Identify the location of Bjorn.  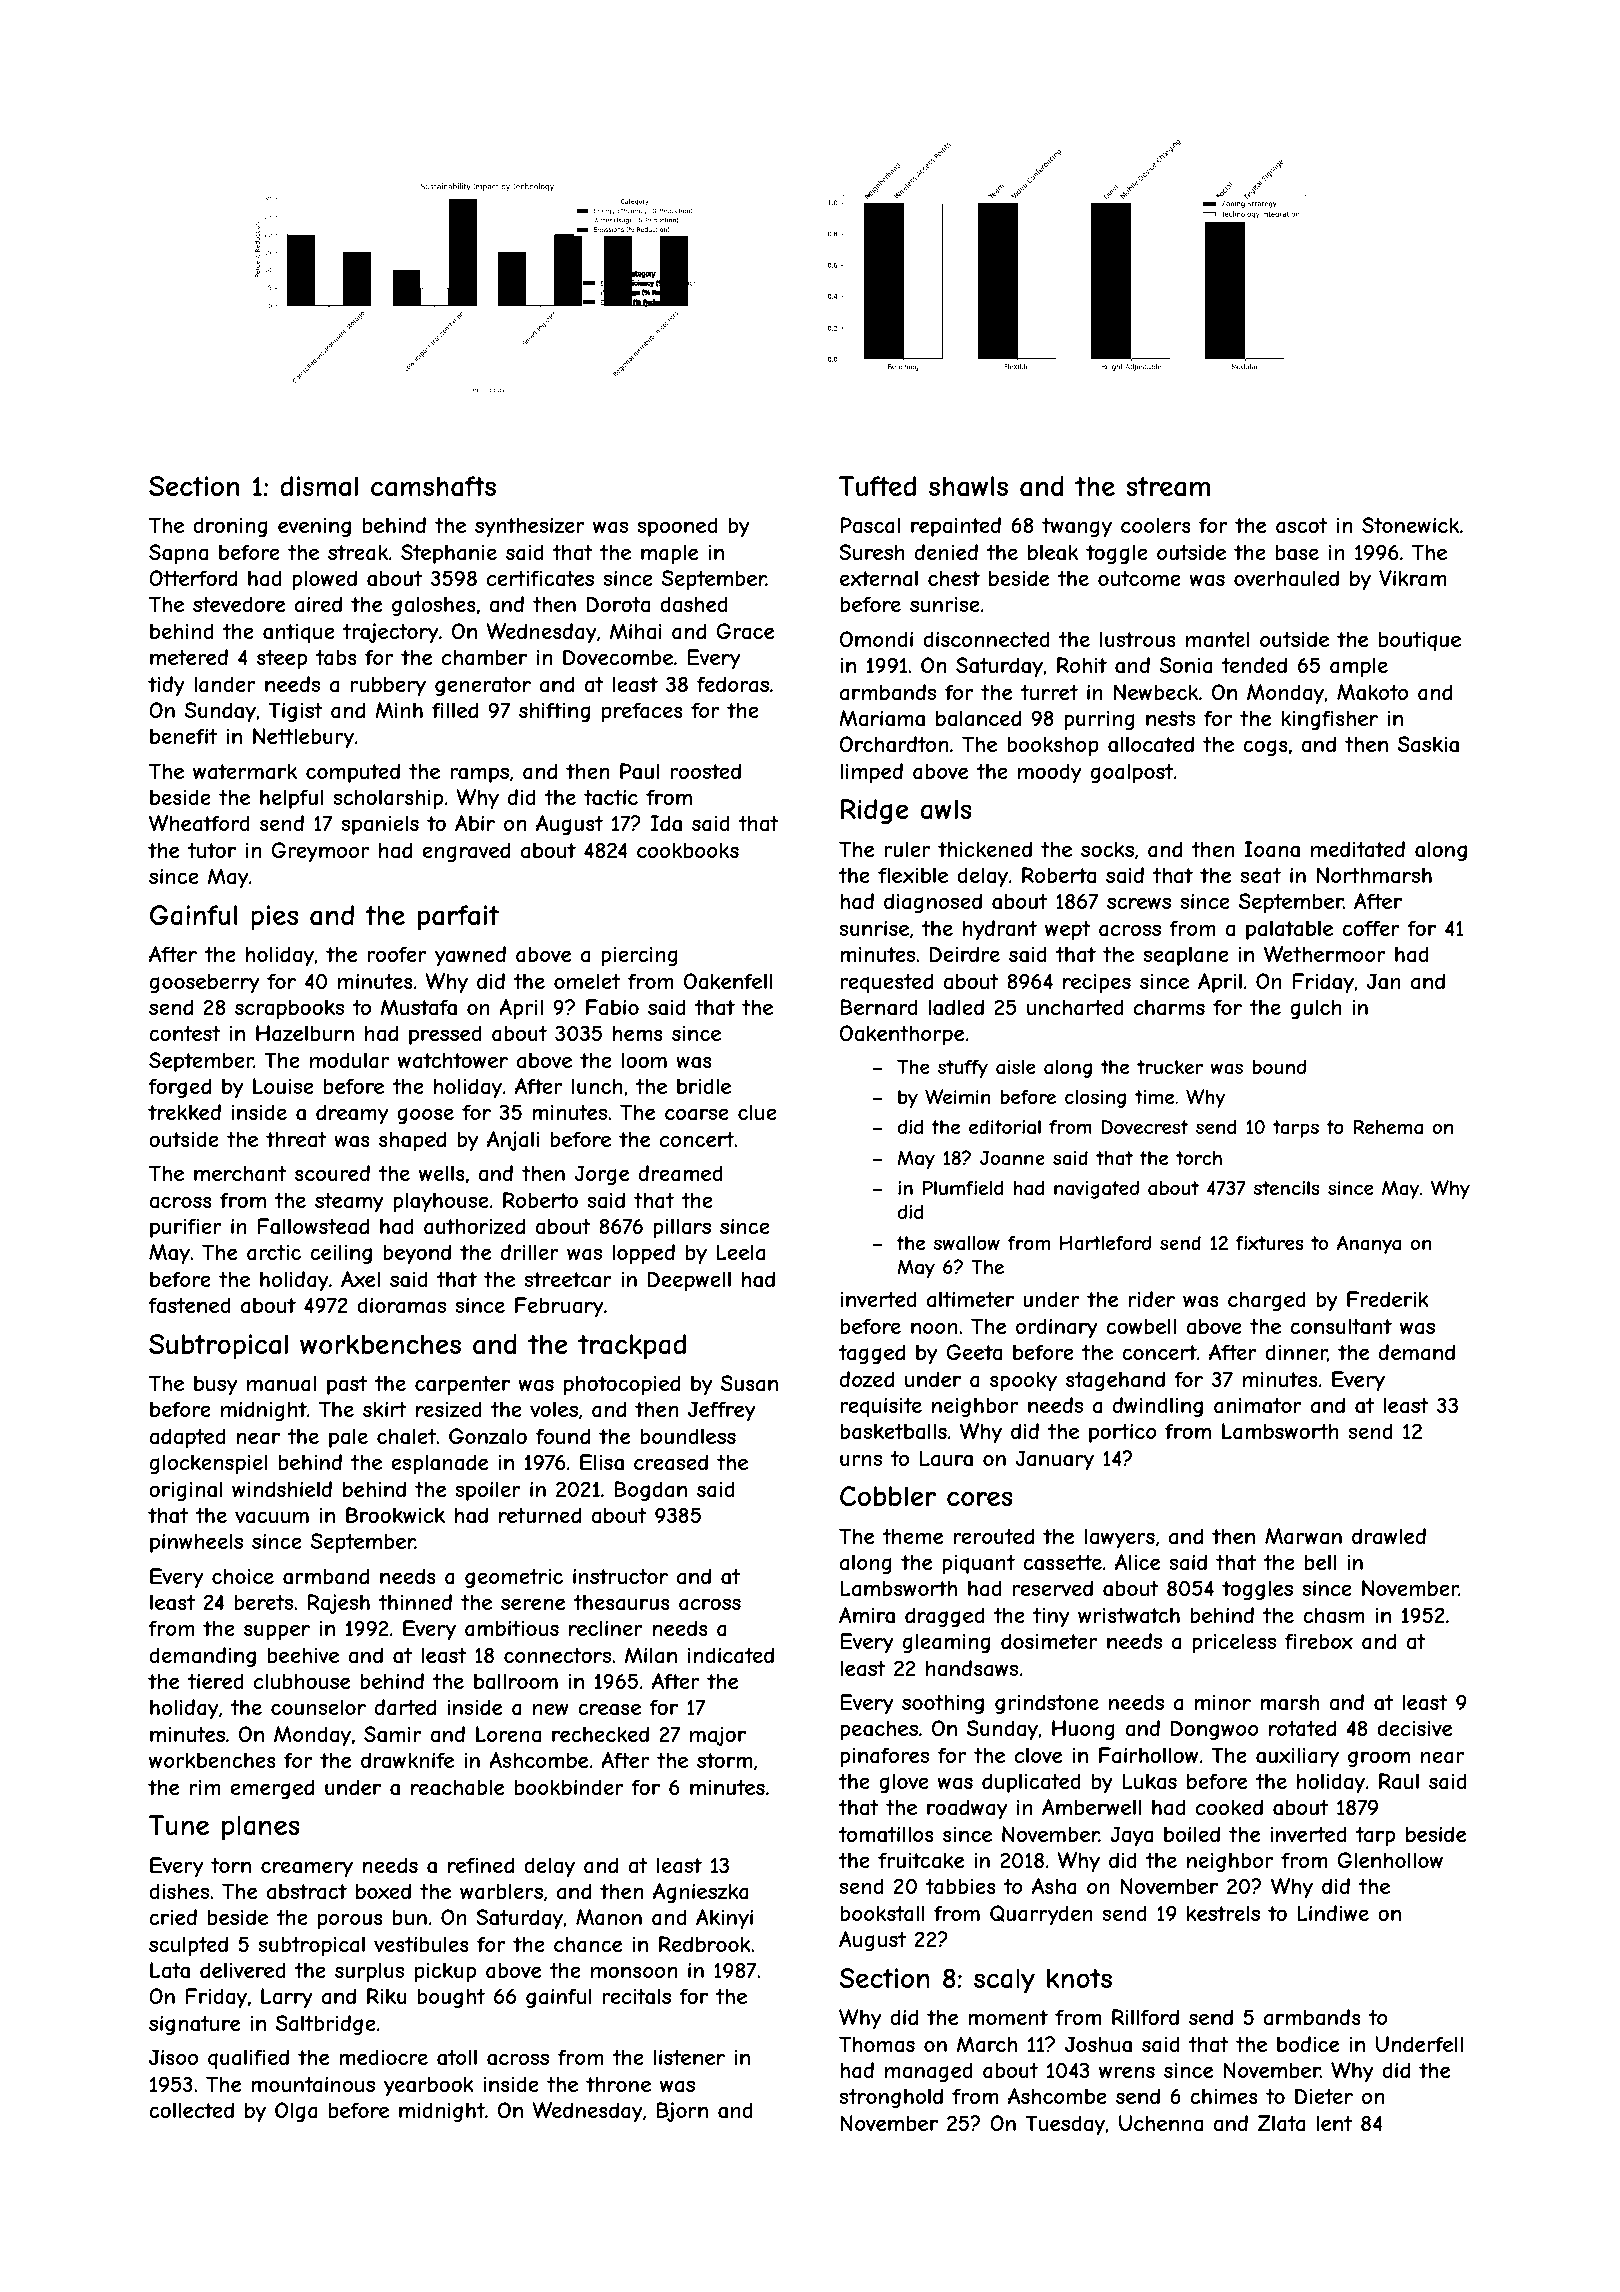
(682, 2112).
